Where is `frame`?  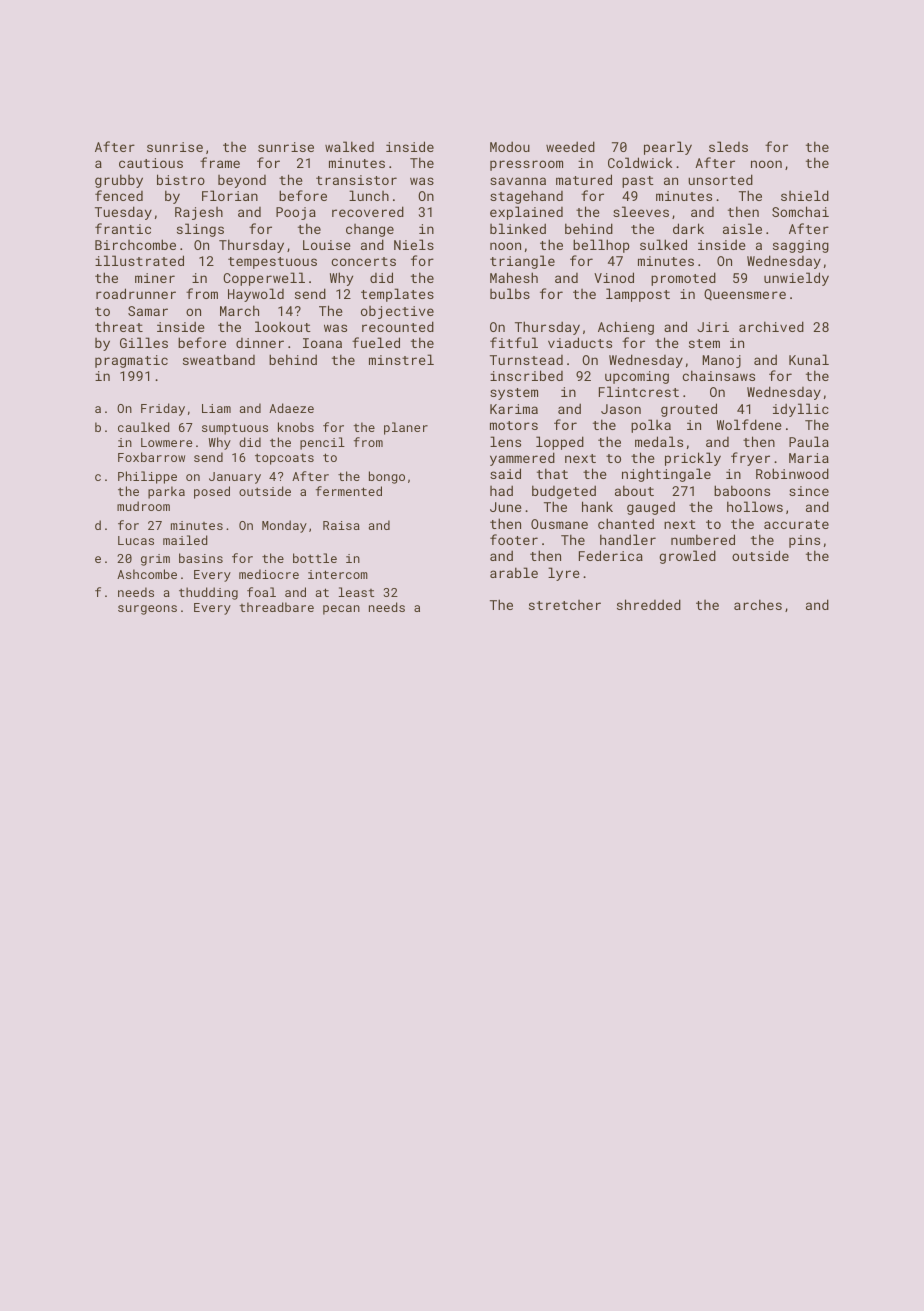 frame is located at coordinates (220, 162).
